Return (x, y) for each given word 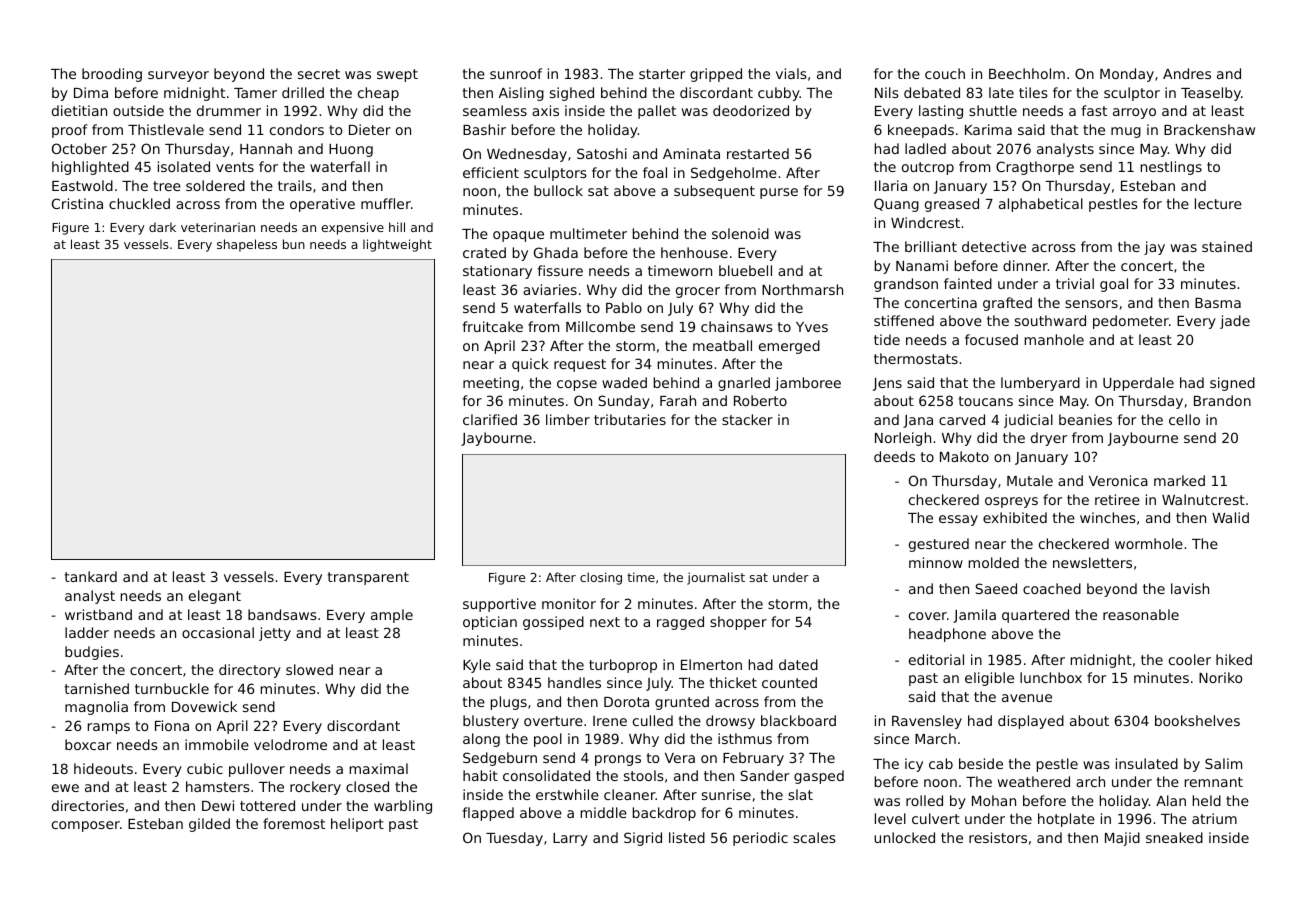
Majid (1122, 839)
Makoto (964, 456)
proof (70, 131)
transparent (368, 578)
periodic (760, 839)
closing (601, 578)
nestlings (1171, 168)
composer (86, 826)
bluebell (745, 270)
